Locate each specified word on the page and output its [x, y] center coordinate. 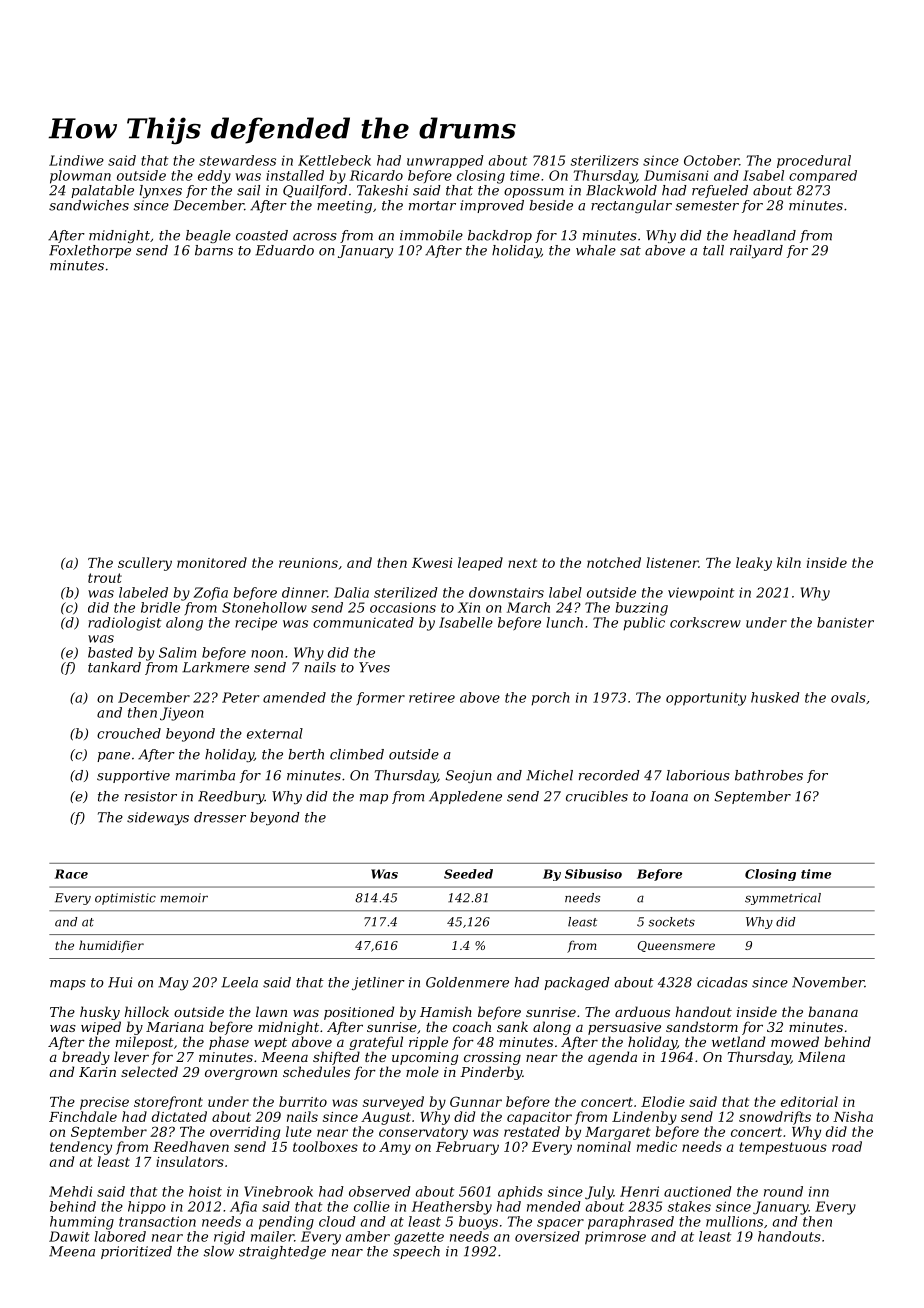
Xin [469, 607]
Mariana [175, 1027]
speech [416, 1252]
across [315, 237]
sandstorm [702, 1026]
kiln [789, 562]
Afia [243, 1207]
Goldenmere [467, 982]
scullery [145, 564]
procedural [814, 161]
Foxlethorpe [90, 251]
